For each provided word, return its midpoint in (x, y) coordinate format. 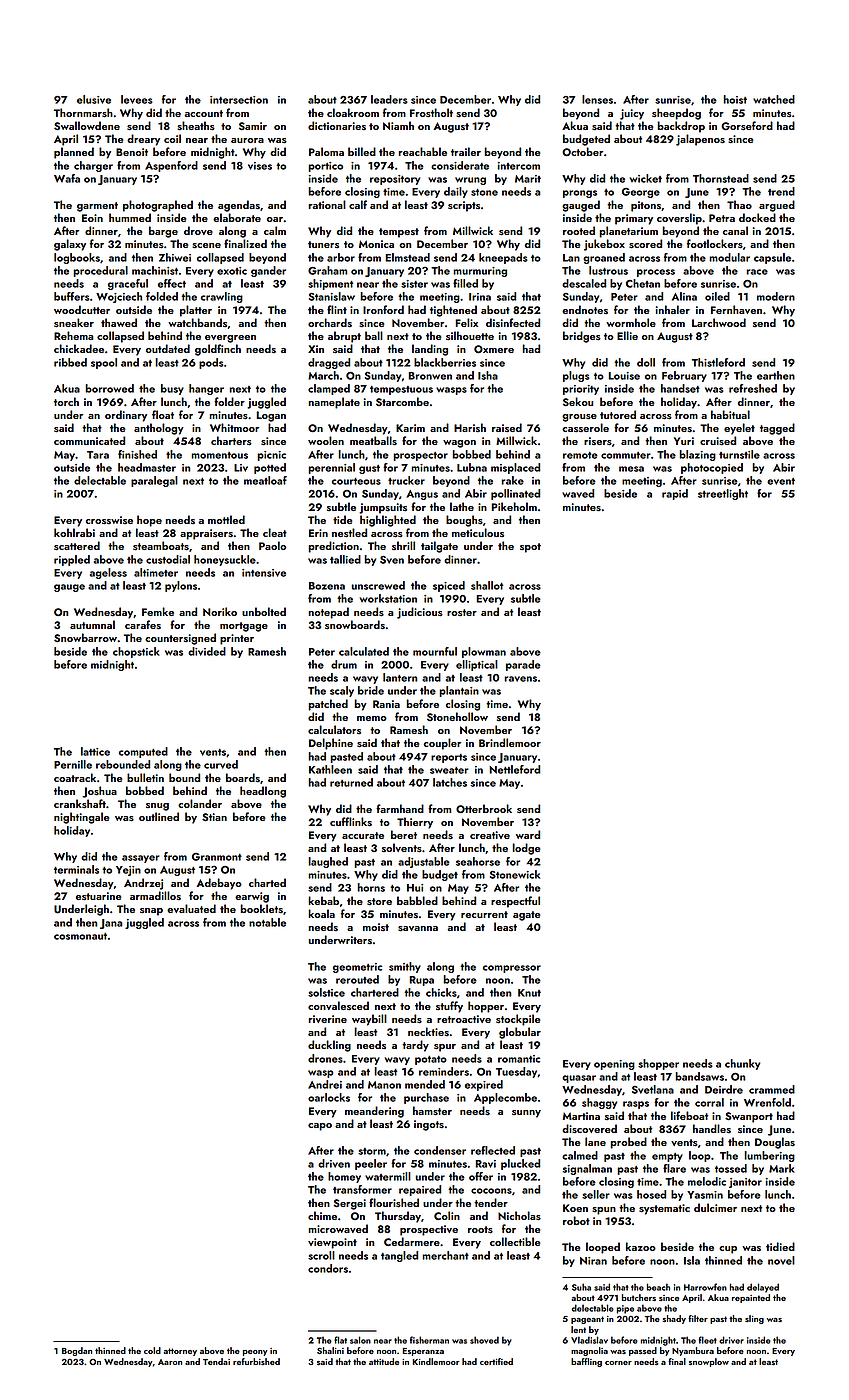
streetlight (723, 494)
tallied (345, 559)
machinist (155, 270)
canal (735, 230)
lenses (597, 99)
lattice (95, 751)
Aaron (170, 1362)
